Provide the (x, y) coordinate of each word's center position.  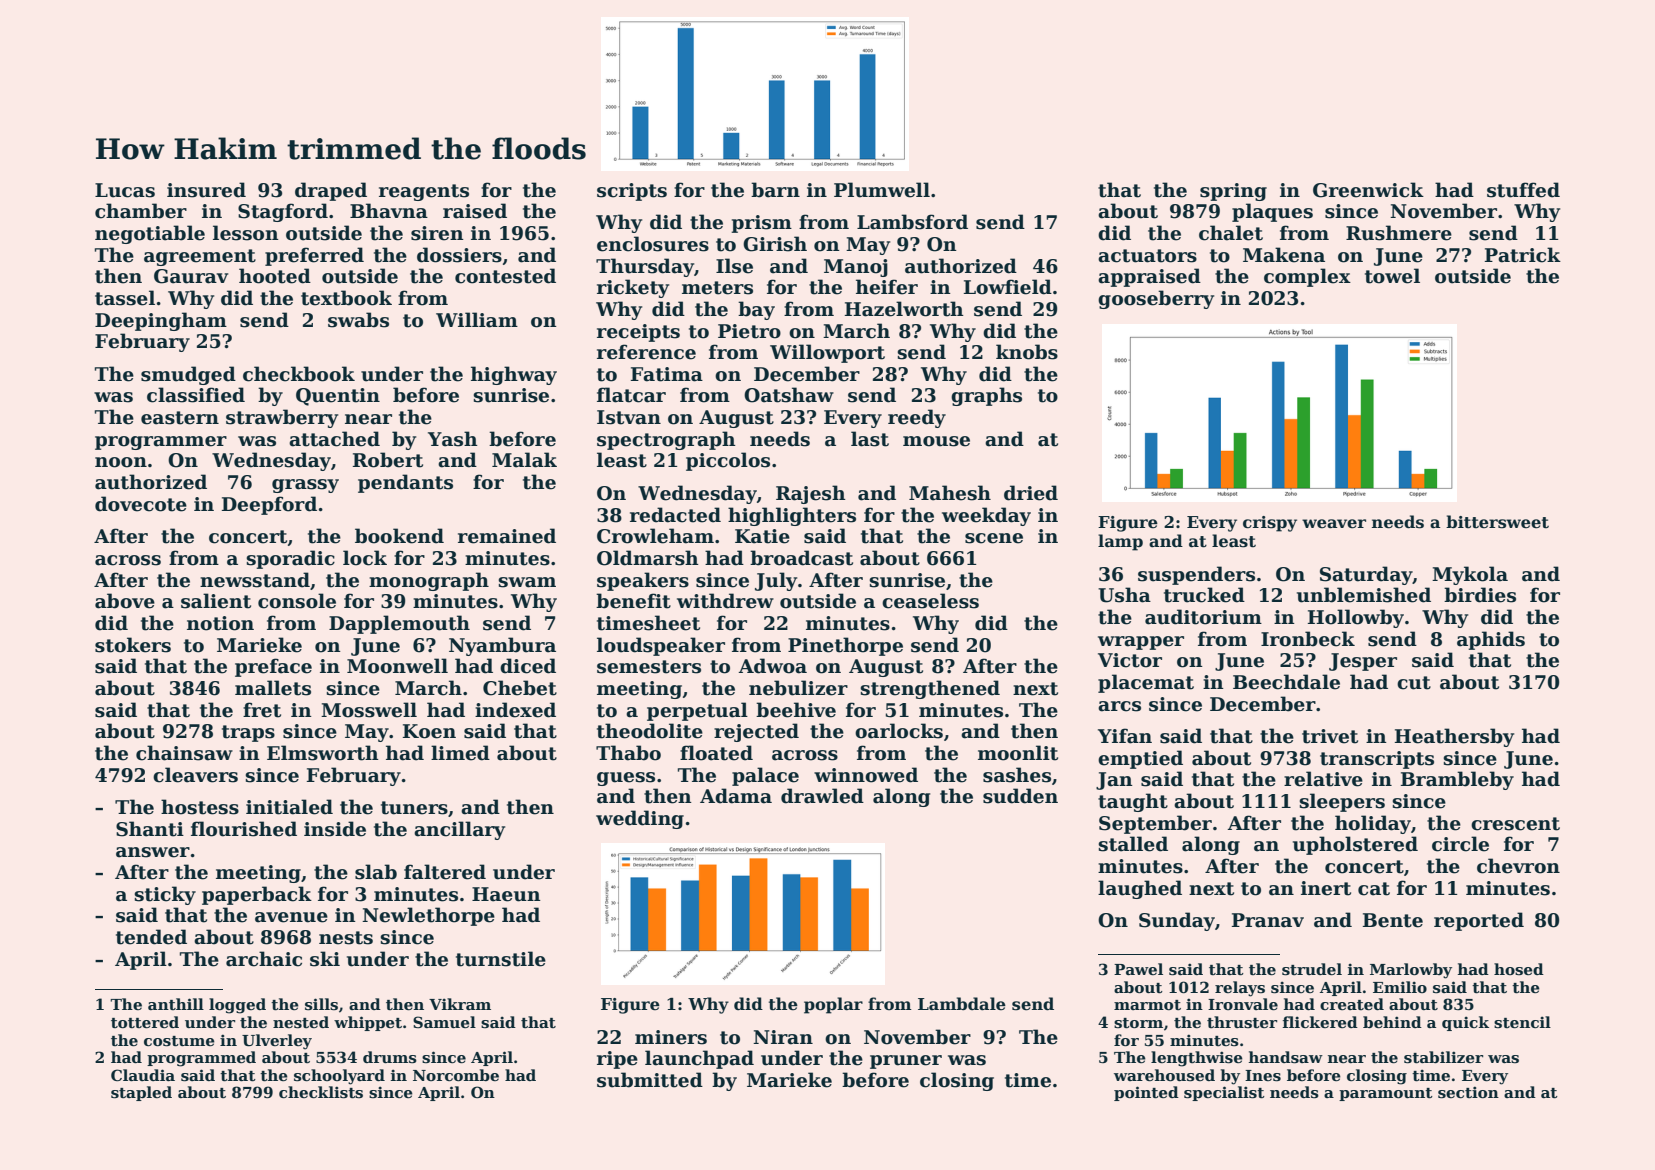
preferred (314, 256)
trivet (1330, 736)
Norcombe (456, 1075)
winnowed (866, 775)
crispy (1270, 524)
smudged (188, 375)
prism (761, 224)
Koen (429, 731)
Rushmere (1399, 233)
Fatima (667, 374)
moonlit (1018, 753)
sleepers (1342, 802)
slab (376, 872)
